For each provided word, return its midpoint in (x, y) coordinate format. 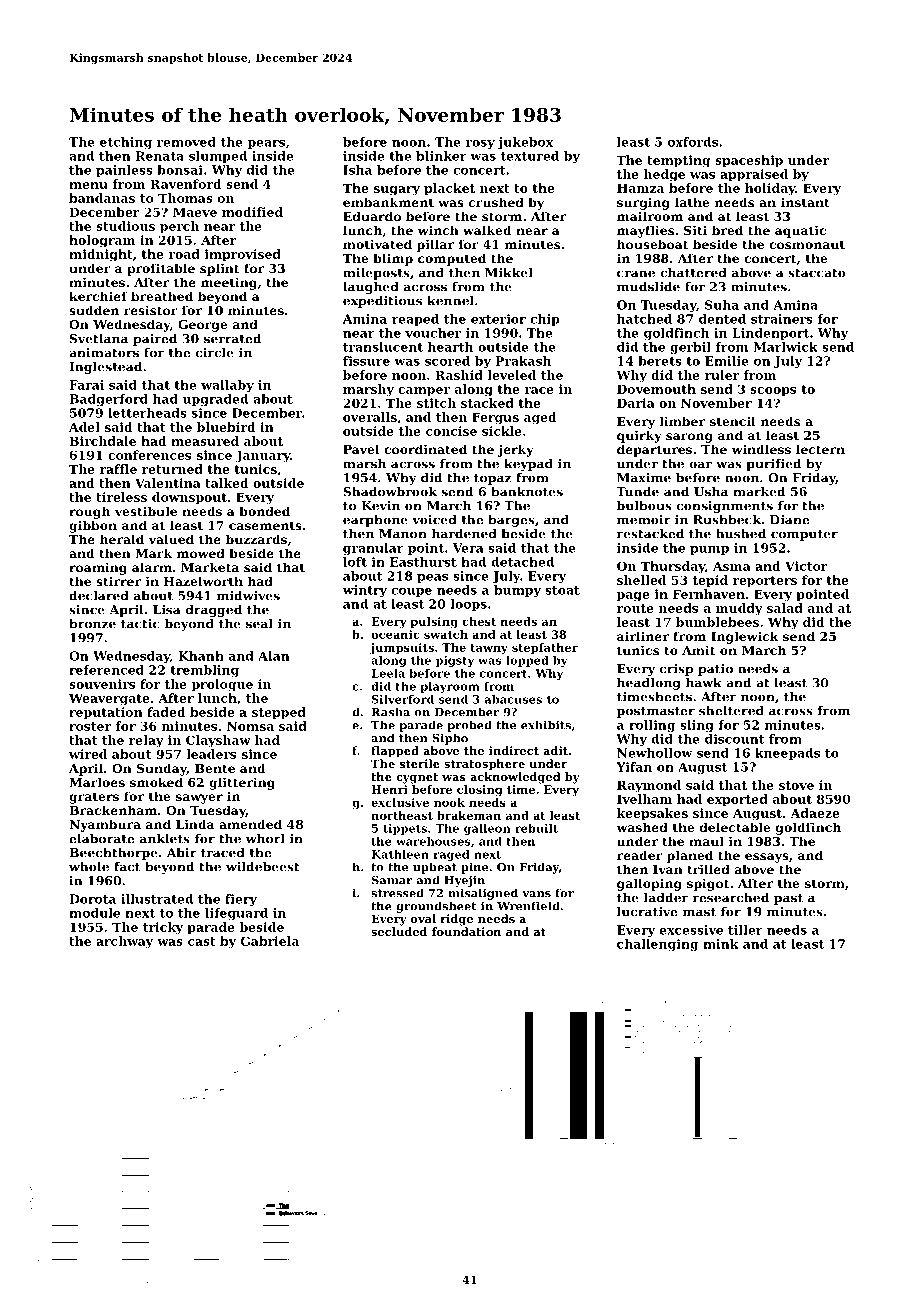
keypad (528, 465)
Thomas (185, 198)
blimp (393, 259)
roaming (98, 568)
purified (773, 465)
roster (90, 726)
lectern (820, 449)
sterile (420, 763)
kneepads (787, 754)
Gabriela (270, 941)
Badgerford (109, 400)
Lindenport (771, 334)
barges (511, 521)
